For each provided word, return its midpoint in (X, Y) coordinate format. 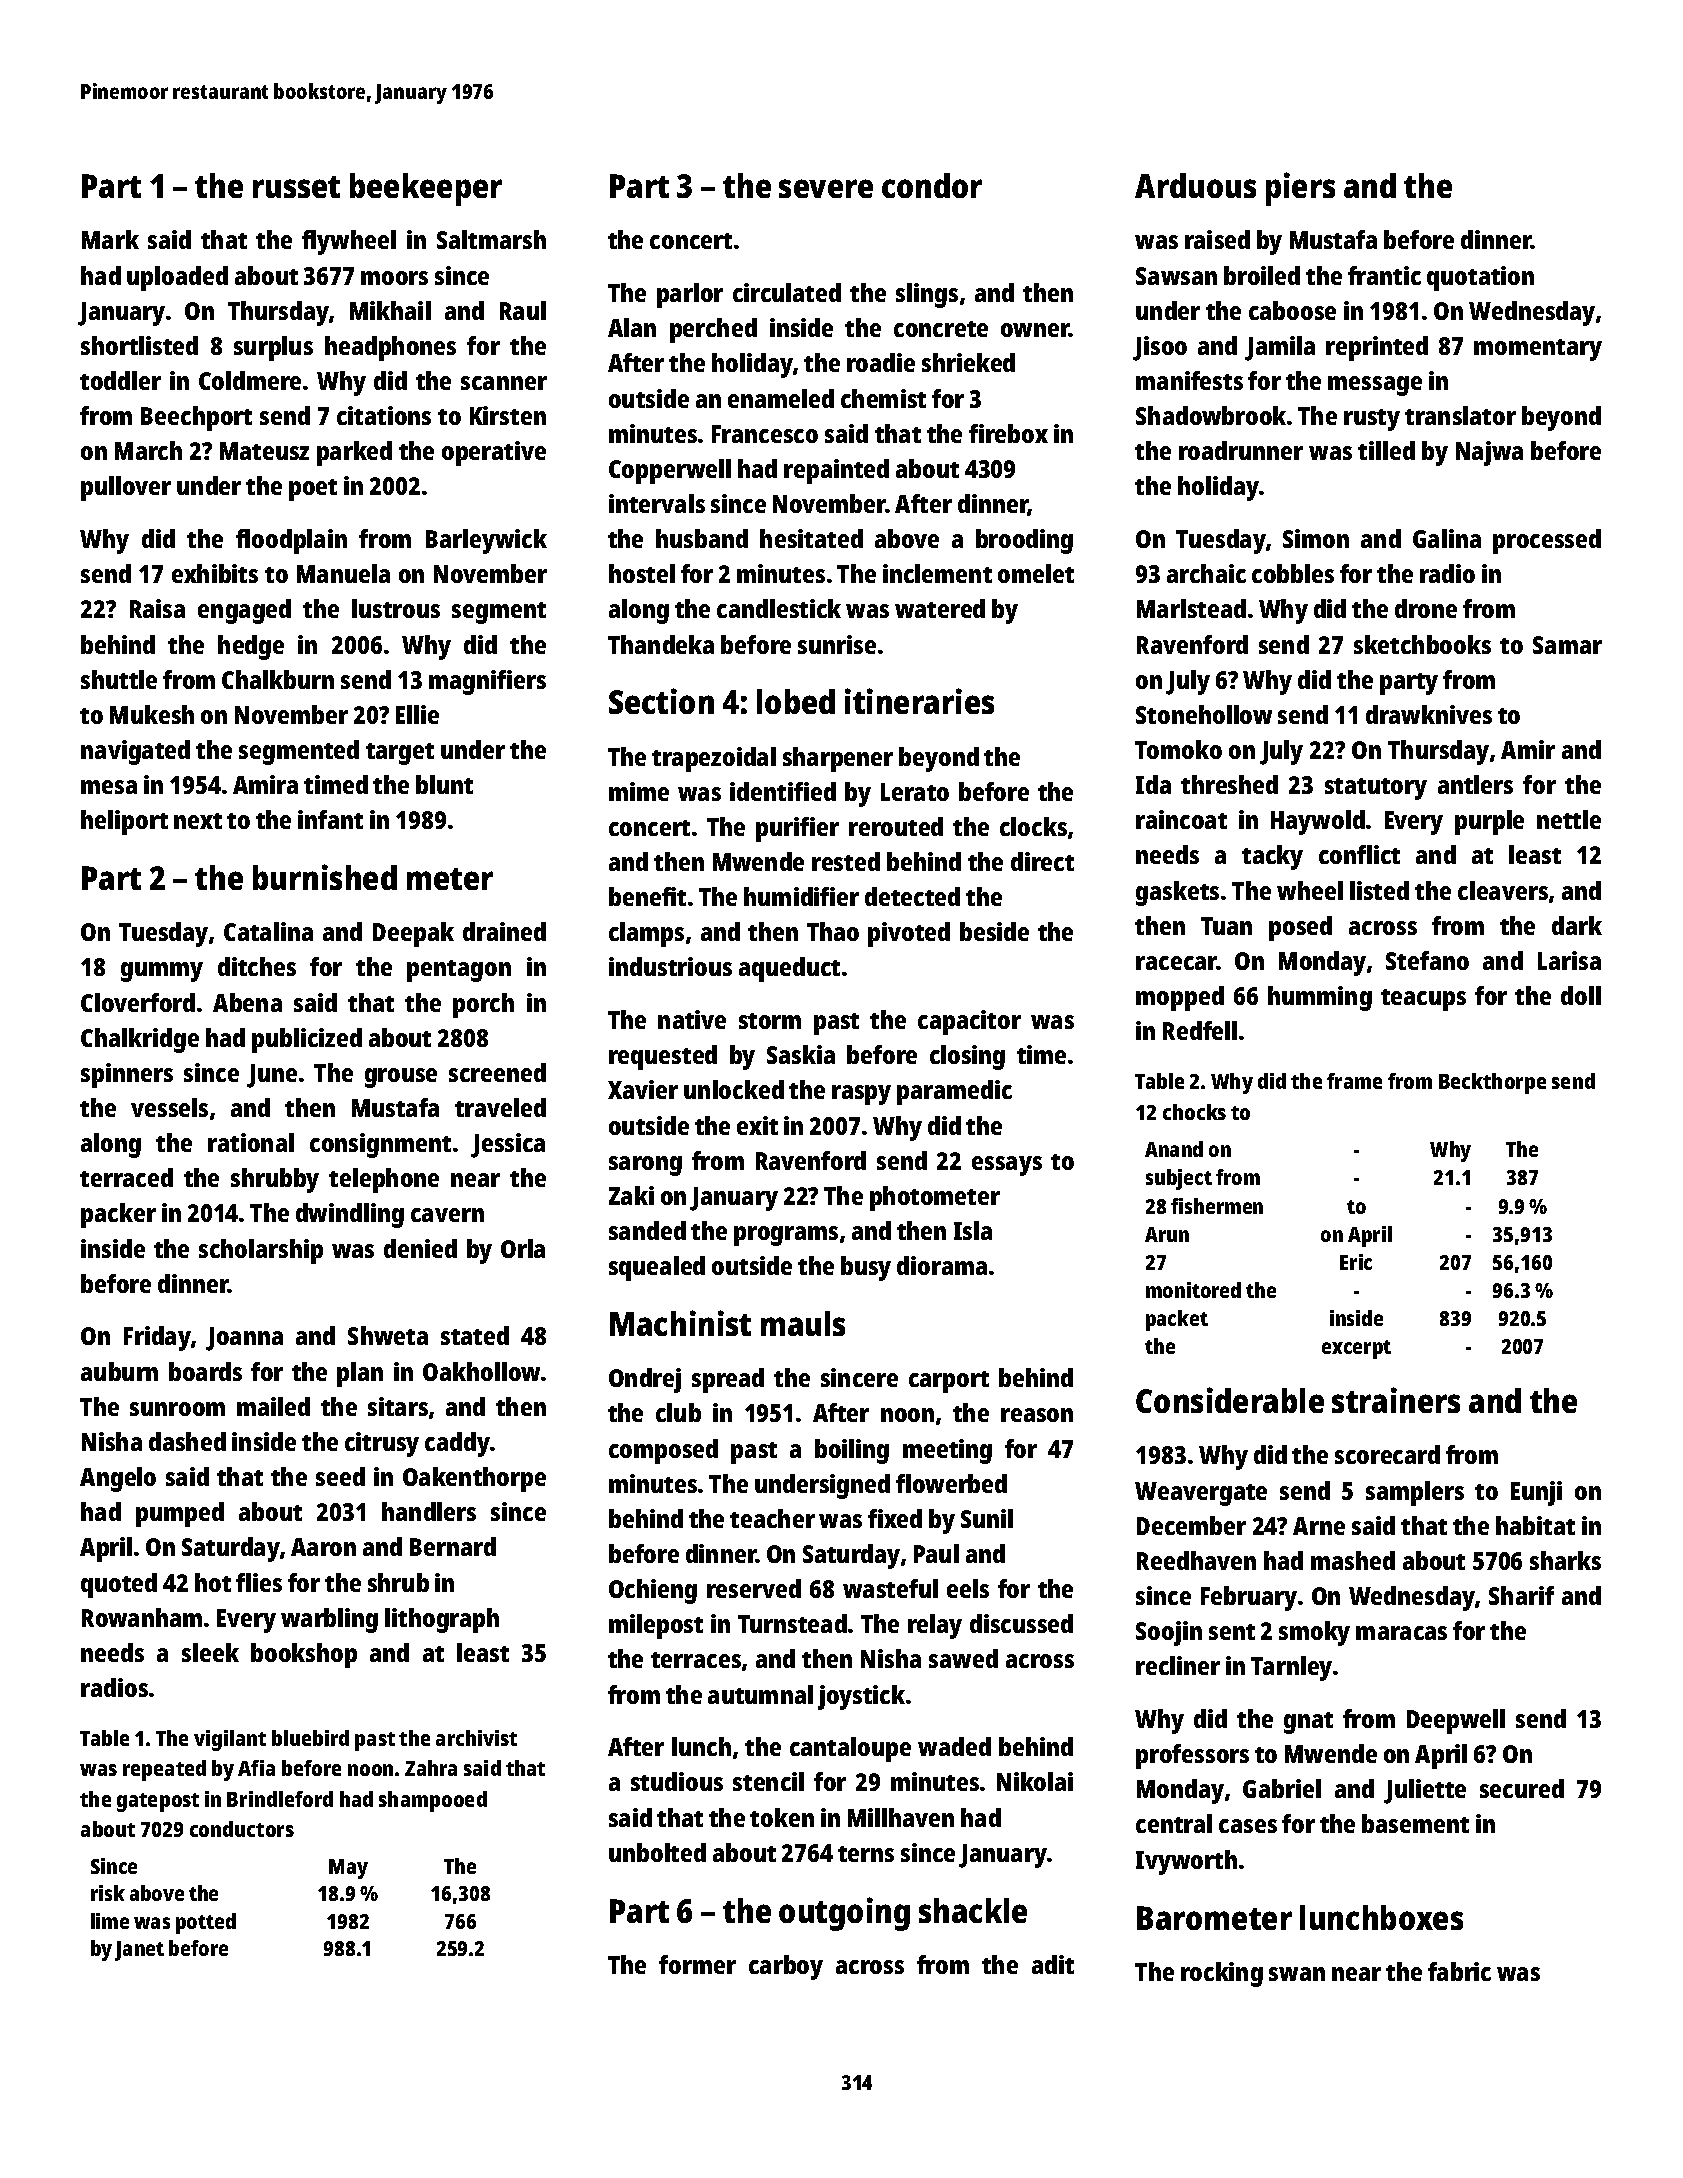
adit (1053, 1964)
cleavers (1503, 890)
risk (108, 1893)
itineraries (919, 701)
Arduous (1195, 185)
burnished (325, 877)
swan (1297, 1974)
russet (296, 187)
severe (826, 188)
